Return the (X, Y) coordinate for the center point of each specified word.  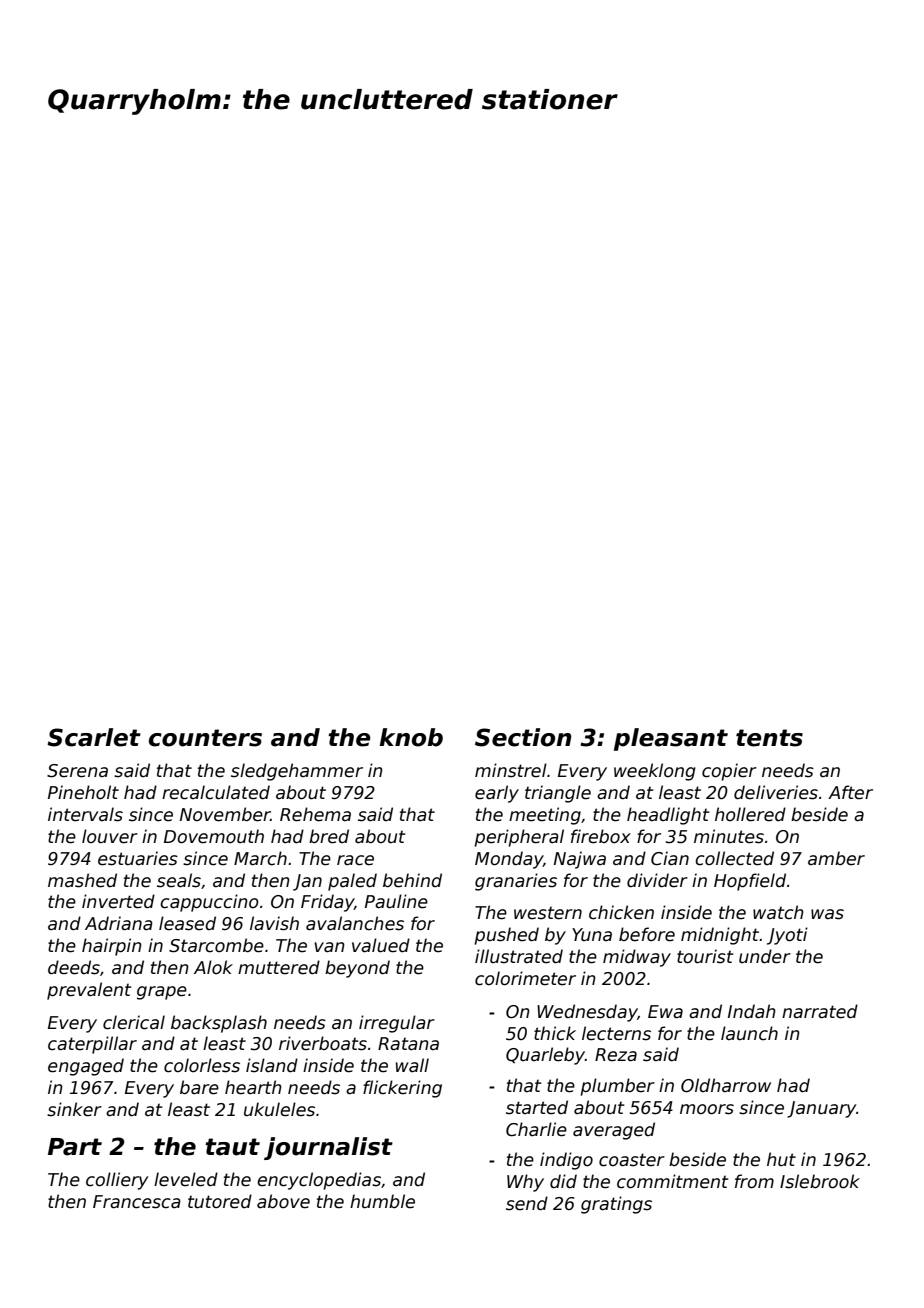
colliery (117, 1181)
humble (382, 1201)
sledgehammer (297, 772)
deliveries (776, 792)
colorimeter (525, 978)
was (827, 914)
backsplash (219, 1024)
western (548, 913)
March (260, 858)
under (765, 956)
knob (411, 737)
